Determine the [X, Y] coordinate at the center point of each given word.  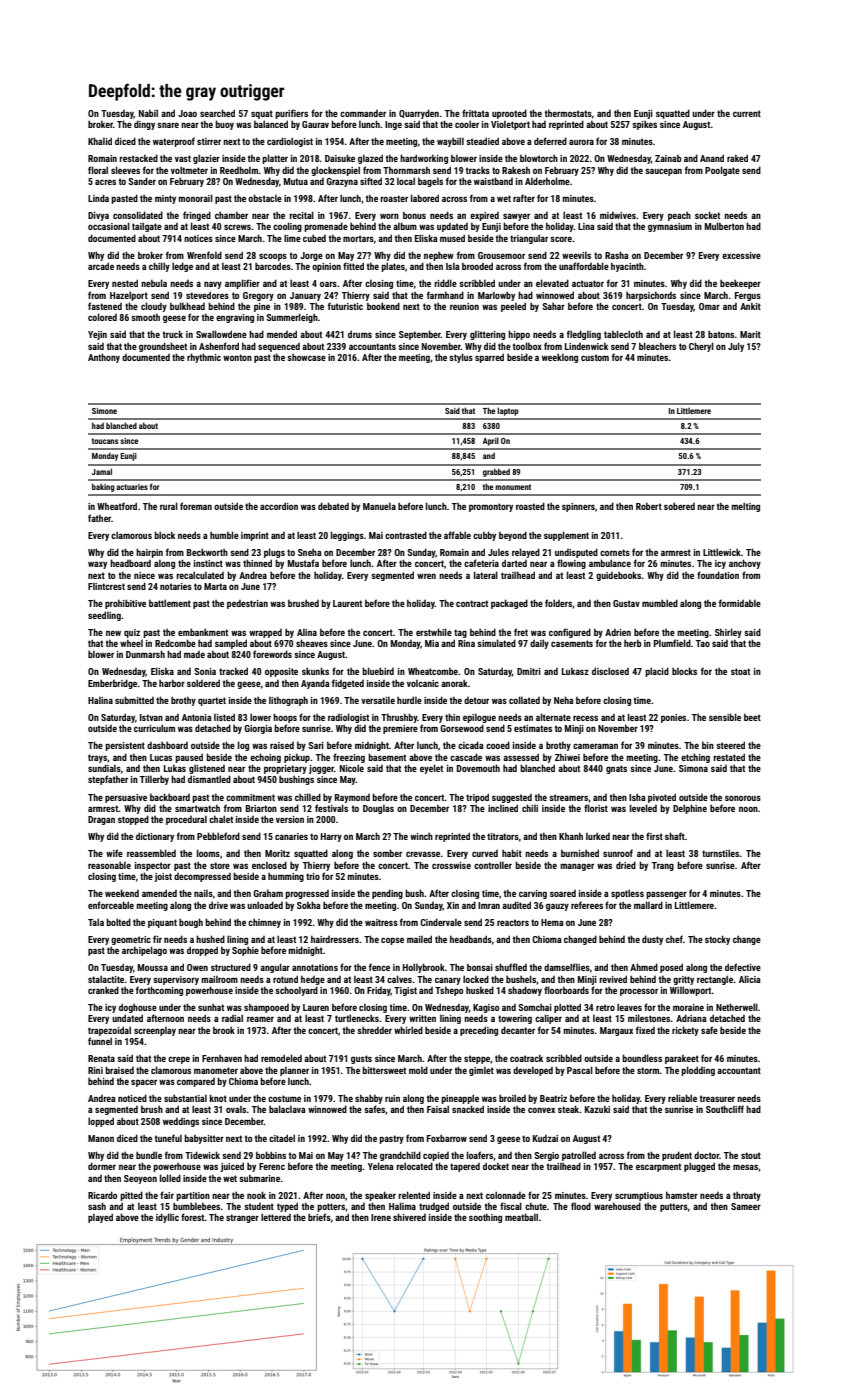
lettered [276, 1217]
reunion [464, 306]
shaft [675, 836]
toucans [105, 441]
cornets [615, 552]
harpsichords [651, 296]
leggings [347, 536]
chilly [159, 267]
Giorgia [258, 729]
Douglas [378, 809]
